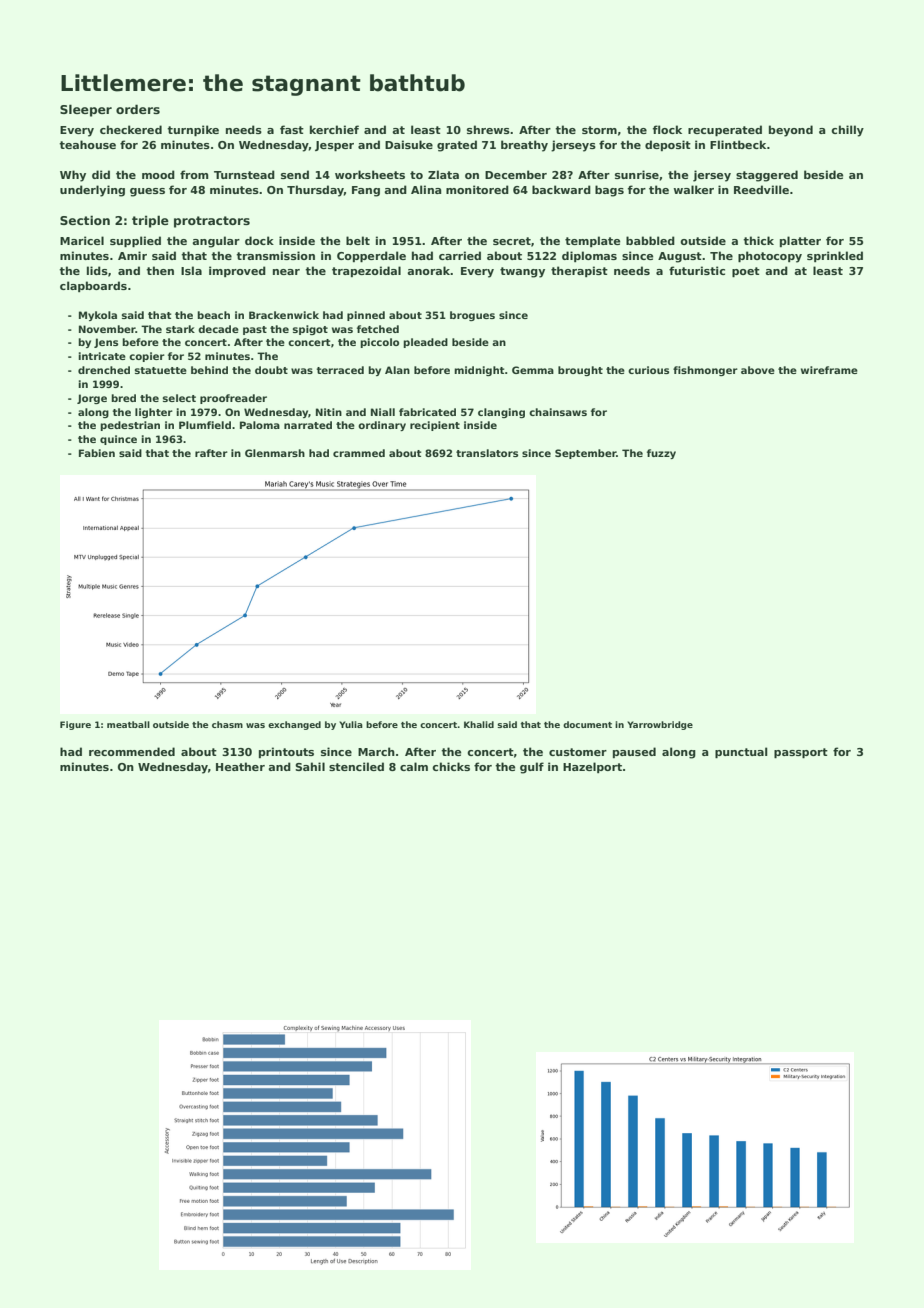 This screenshot has width=924, height=1308. What do you see at coordinates (660, 725) in the screenshot?
I see `Yarrowbridge` at bounding box center [660, 725].
